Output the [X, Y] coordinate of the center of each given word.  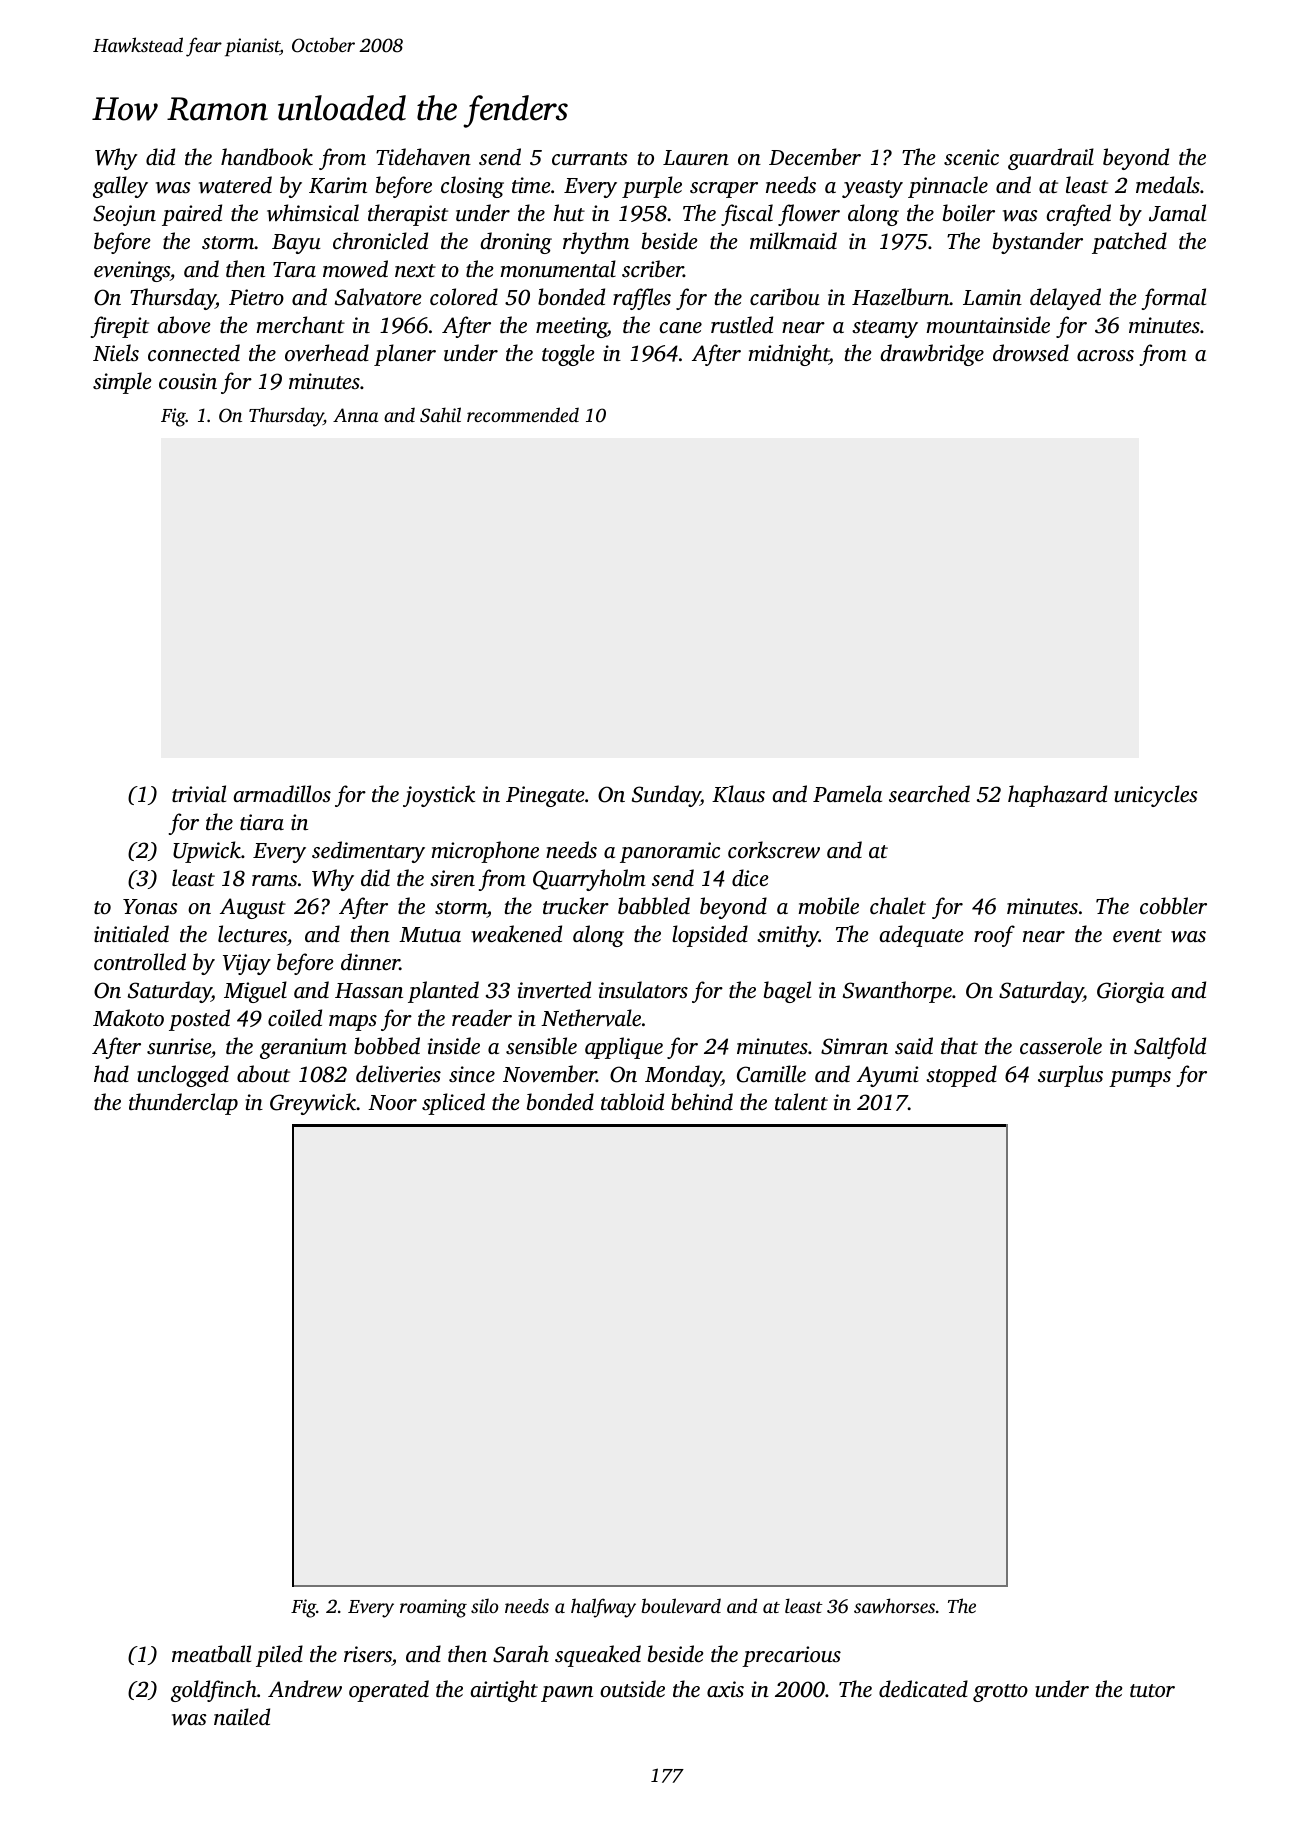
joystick [439, 796]
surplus [1070, 1076]
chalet [898, 905]
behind [702, 1101]
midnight [788, 355]
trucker [576, 905]
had [111, 1073]
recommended [523, 414]
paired [192, 215]
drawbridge [932, 355]
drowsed [1031, 353]
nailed [242, 1716]
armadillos [282, 793]
